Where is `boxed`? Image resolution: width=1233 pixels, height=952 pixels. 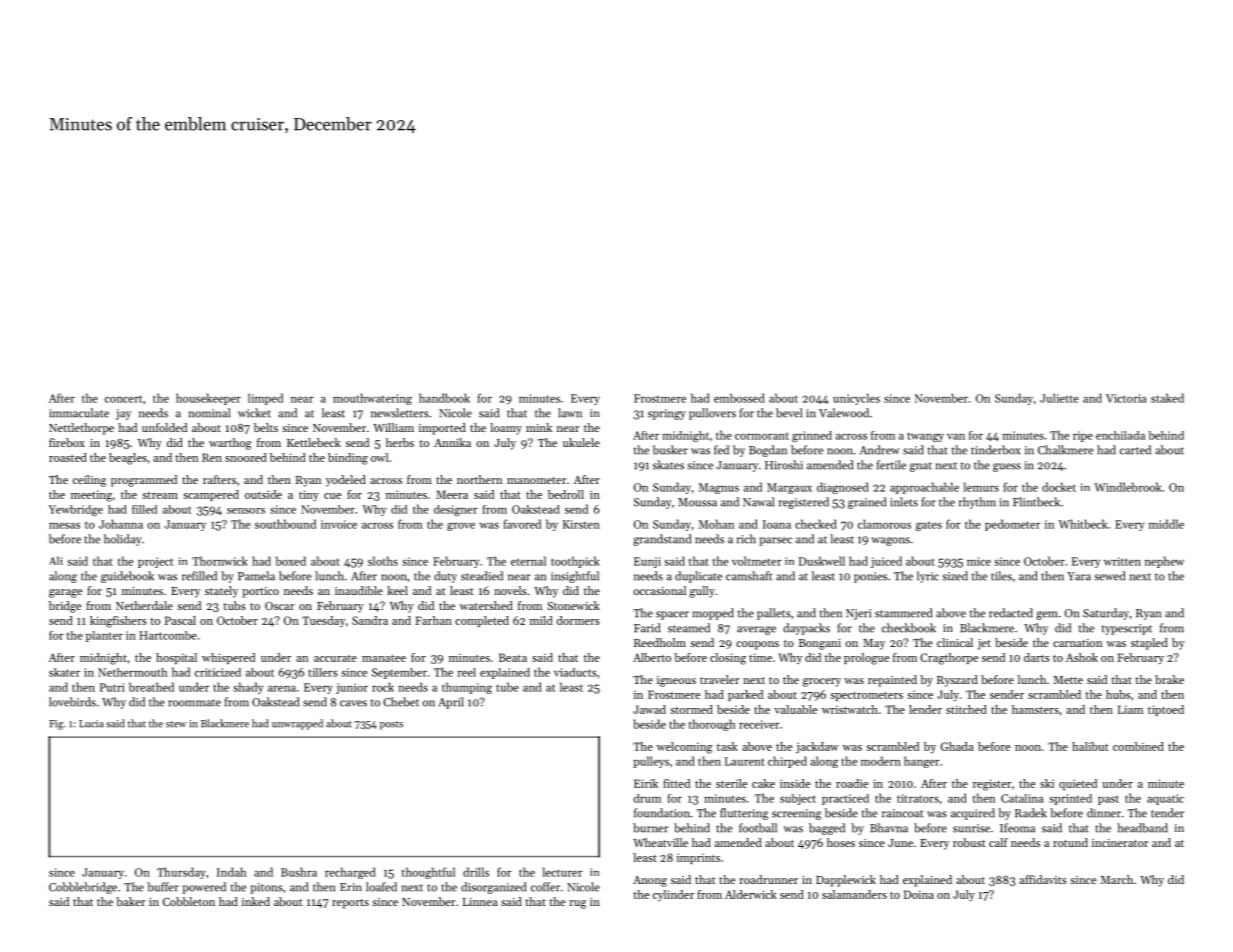 boxed is located at coordinates (291, 561).
